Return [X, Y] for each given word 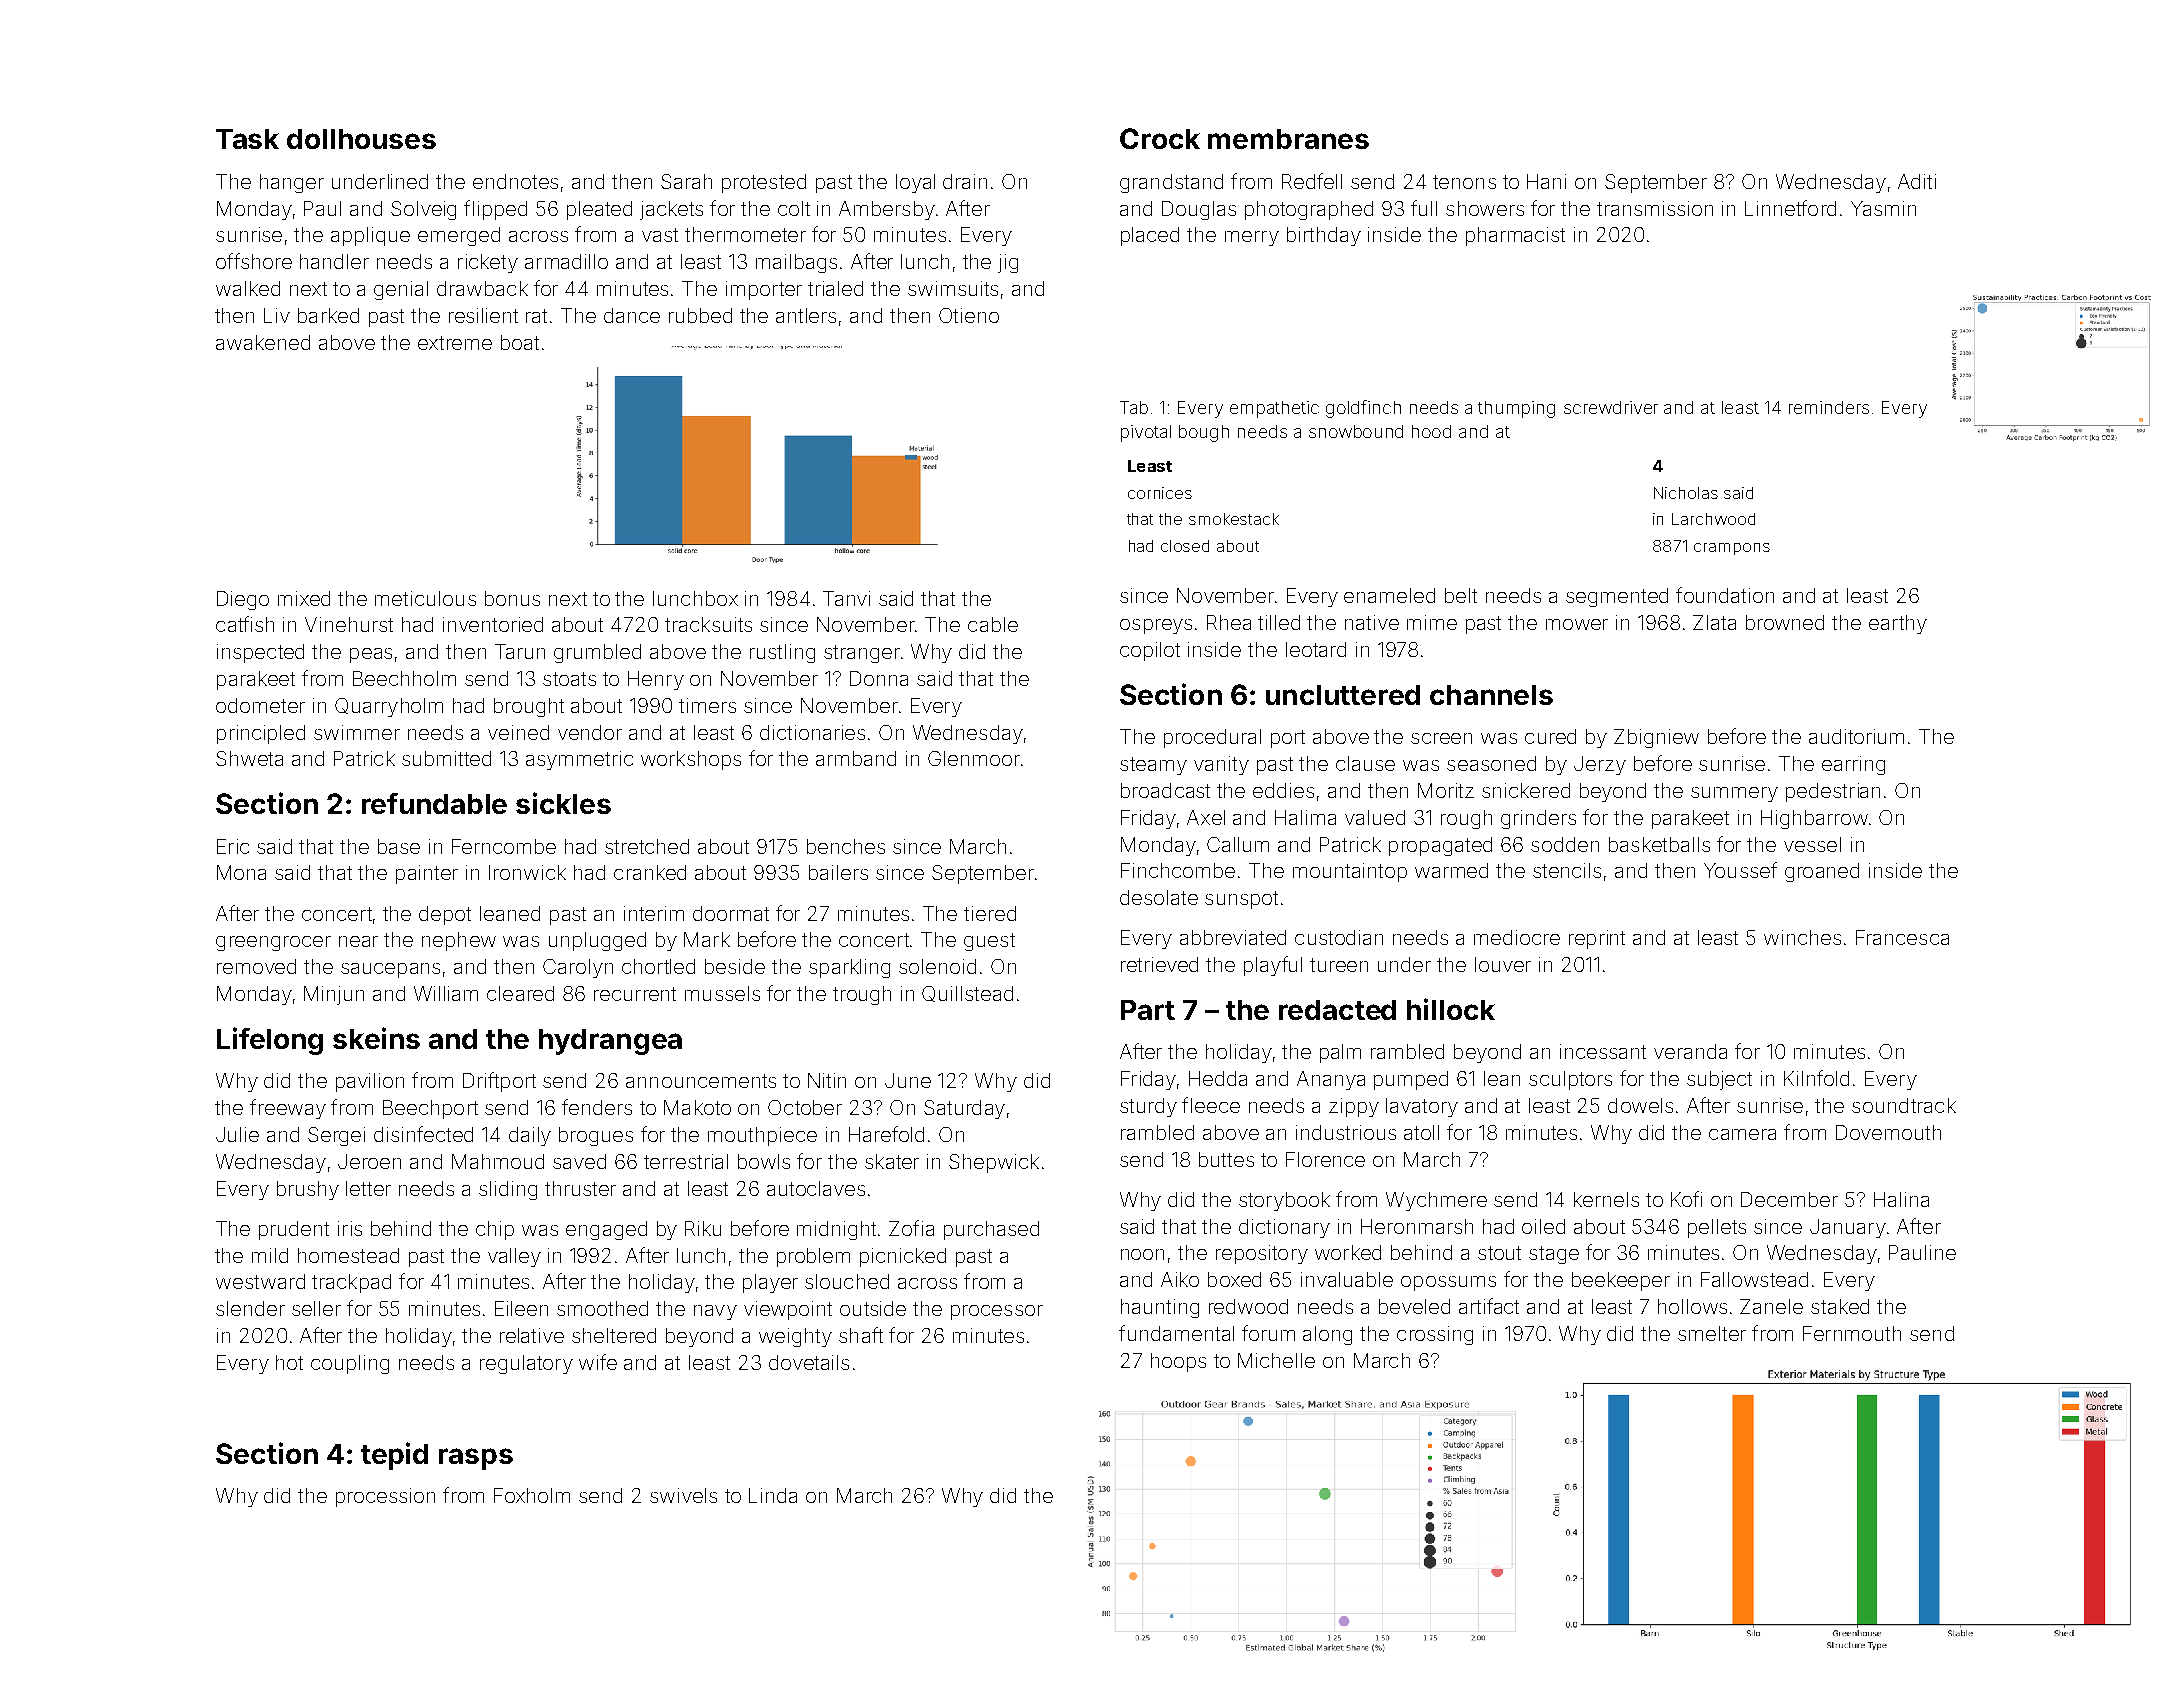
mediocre [1517, 937]
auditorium [1856, 736]
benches [846, 846]
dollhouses [361, 139]
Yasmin [1883, 208]
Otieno [969, 315]
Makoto [697, 1107]
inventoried [493, 624]
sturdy [1148, 1107]
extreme [455, 343]
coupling [350, 1364]
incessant [1603, 1051]
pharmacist [1515, 236]
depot [445, 915]
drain [965, 181]
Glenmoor [974, 758]
